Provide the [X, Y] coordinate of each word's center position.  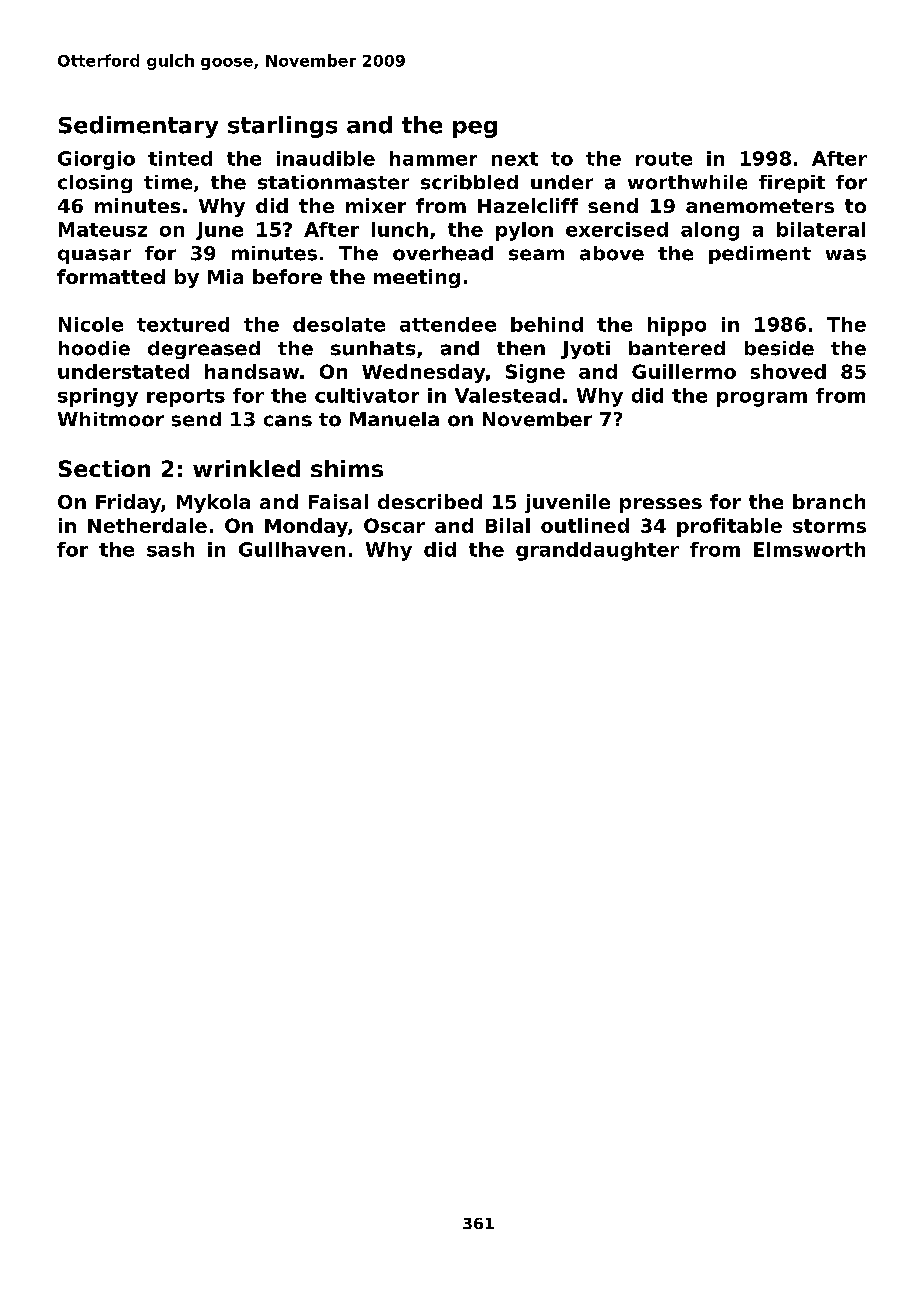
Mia [225, 276]
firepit [792, 184]
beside [779, 348]
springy [98, 397]
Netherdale [147, 525]
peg [475, 129]
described [430, 501]
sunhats [373, 348]
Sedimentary [138, 127]
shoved [788, 371]
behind [547, 324]
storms [829, 526]
